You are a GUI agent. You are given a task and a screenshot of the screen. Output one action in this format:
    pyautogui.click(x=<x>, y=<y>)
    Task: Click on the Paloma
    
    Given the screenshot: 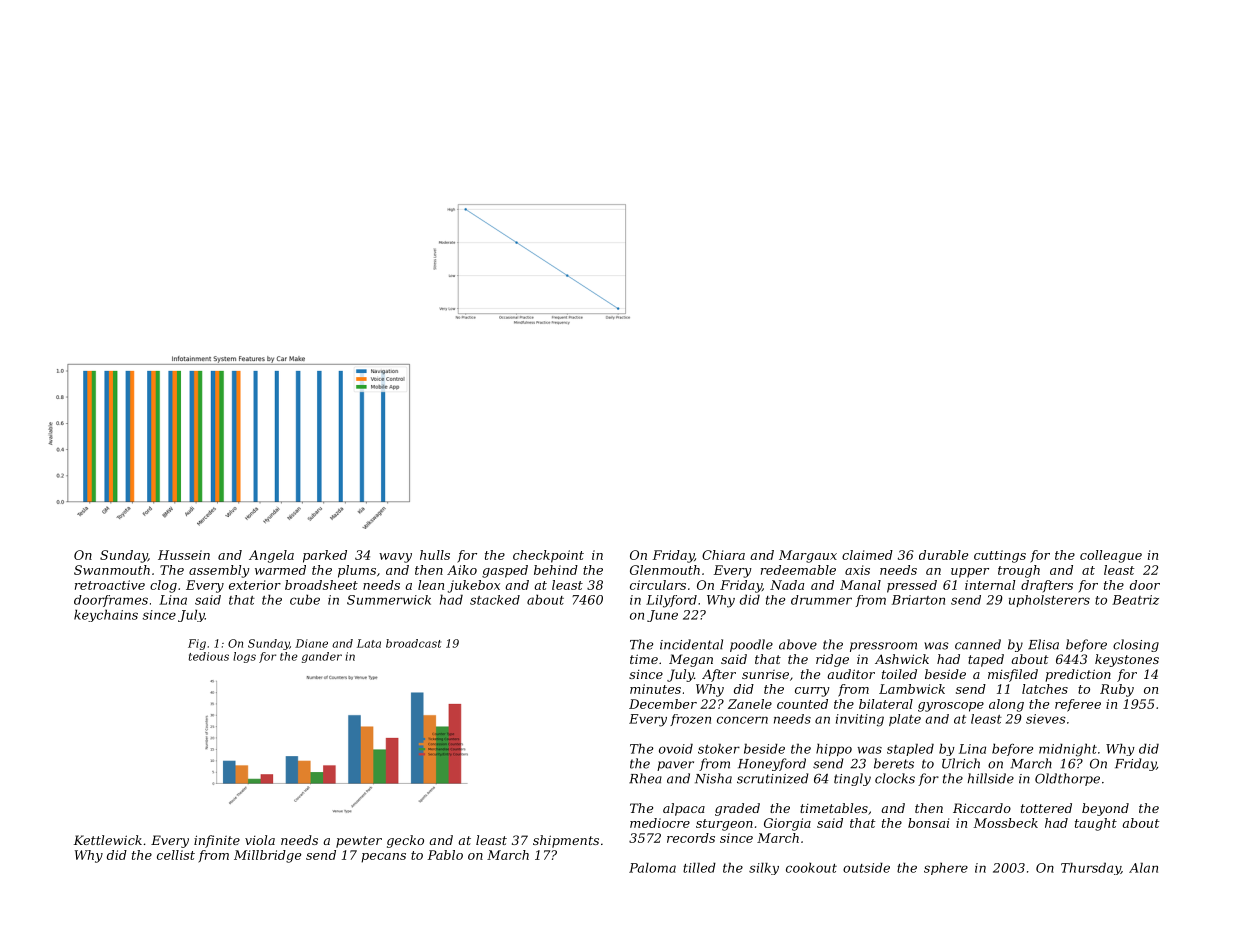 What is the action you would take?
    pyautogui.click(x=652, y=867)
